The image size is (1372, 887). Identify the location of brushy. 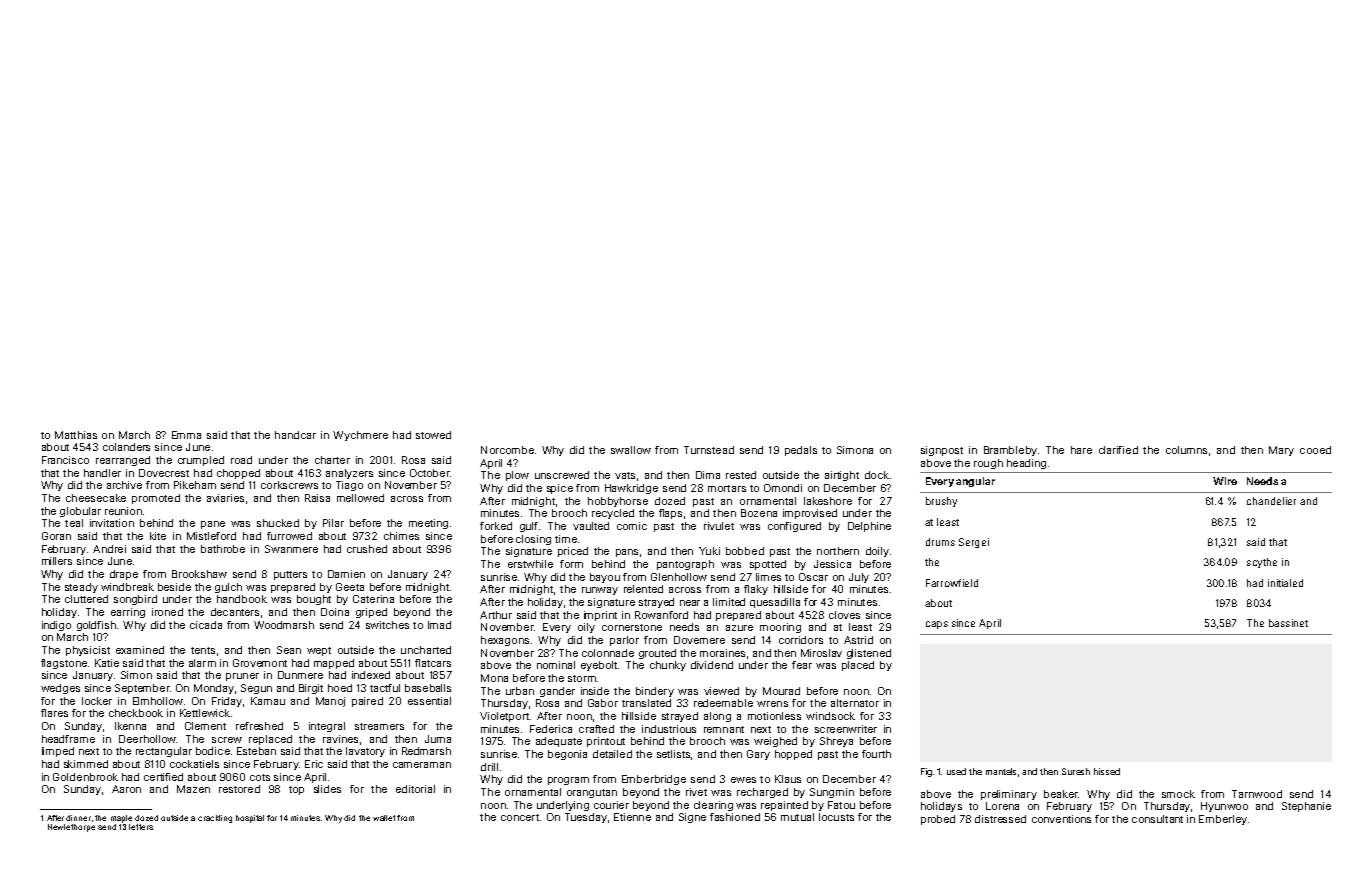
(941, 502).
